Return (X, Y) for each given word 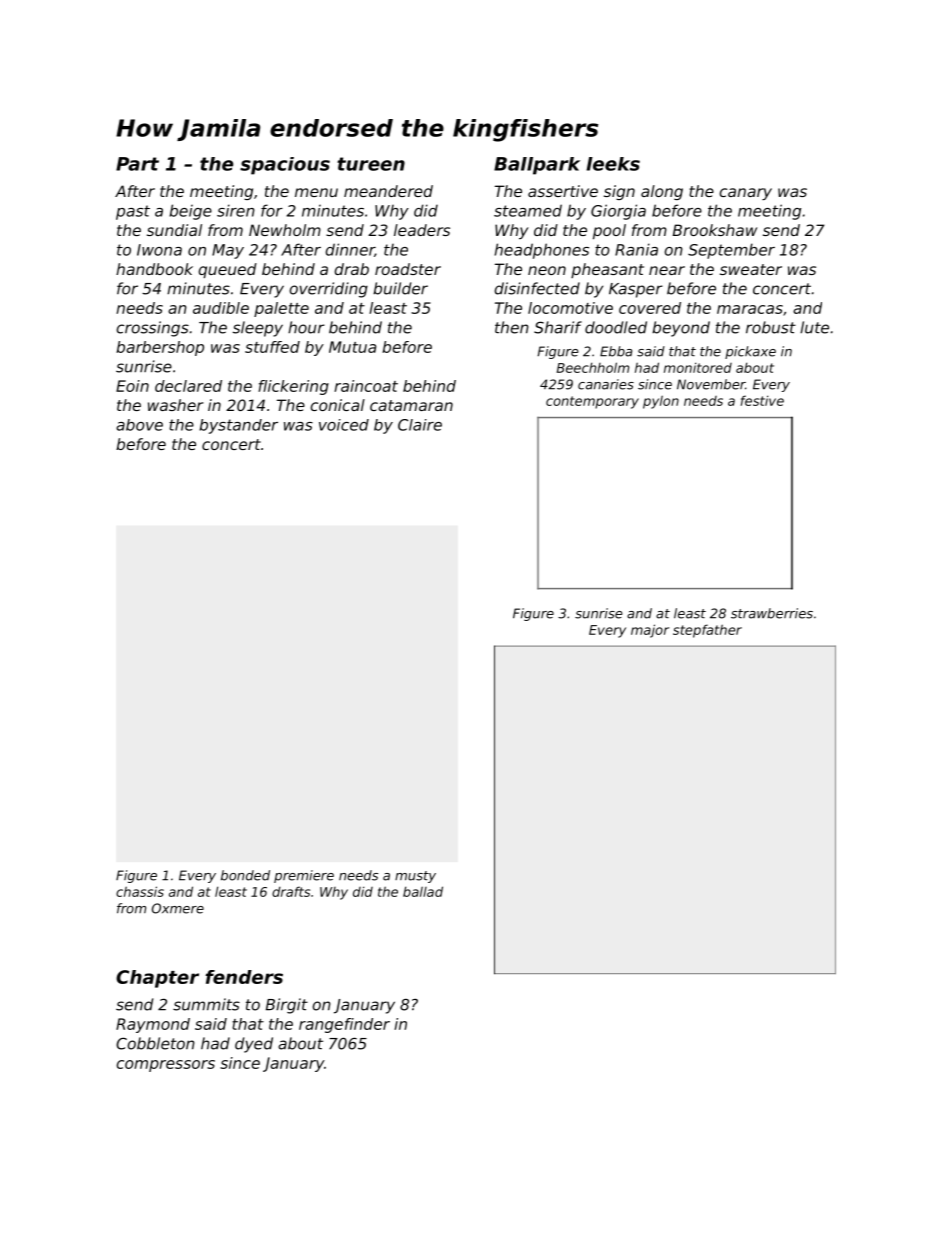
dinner (350, 250)
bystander (239, 426)
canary (746, 194)
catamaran (411, 405)
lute (814, 327)
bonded (245, 875)
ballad (423, 891)
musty (415, 877)
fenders (244, 977)
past (133, 212)
